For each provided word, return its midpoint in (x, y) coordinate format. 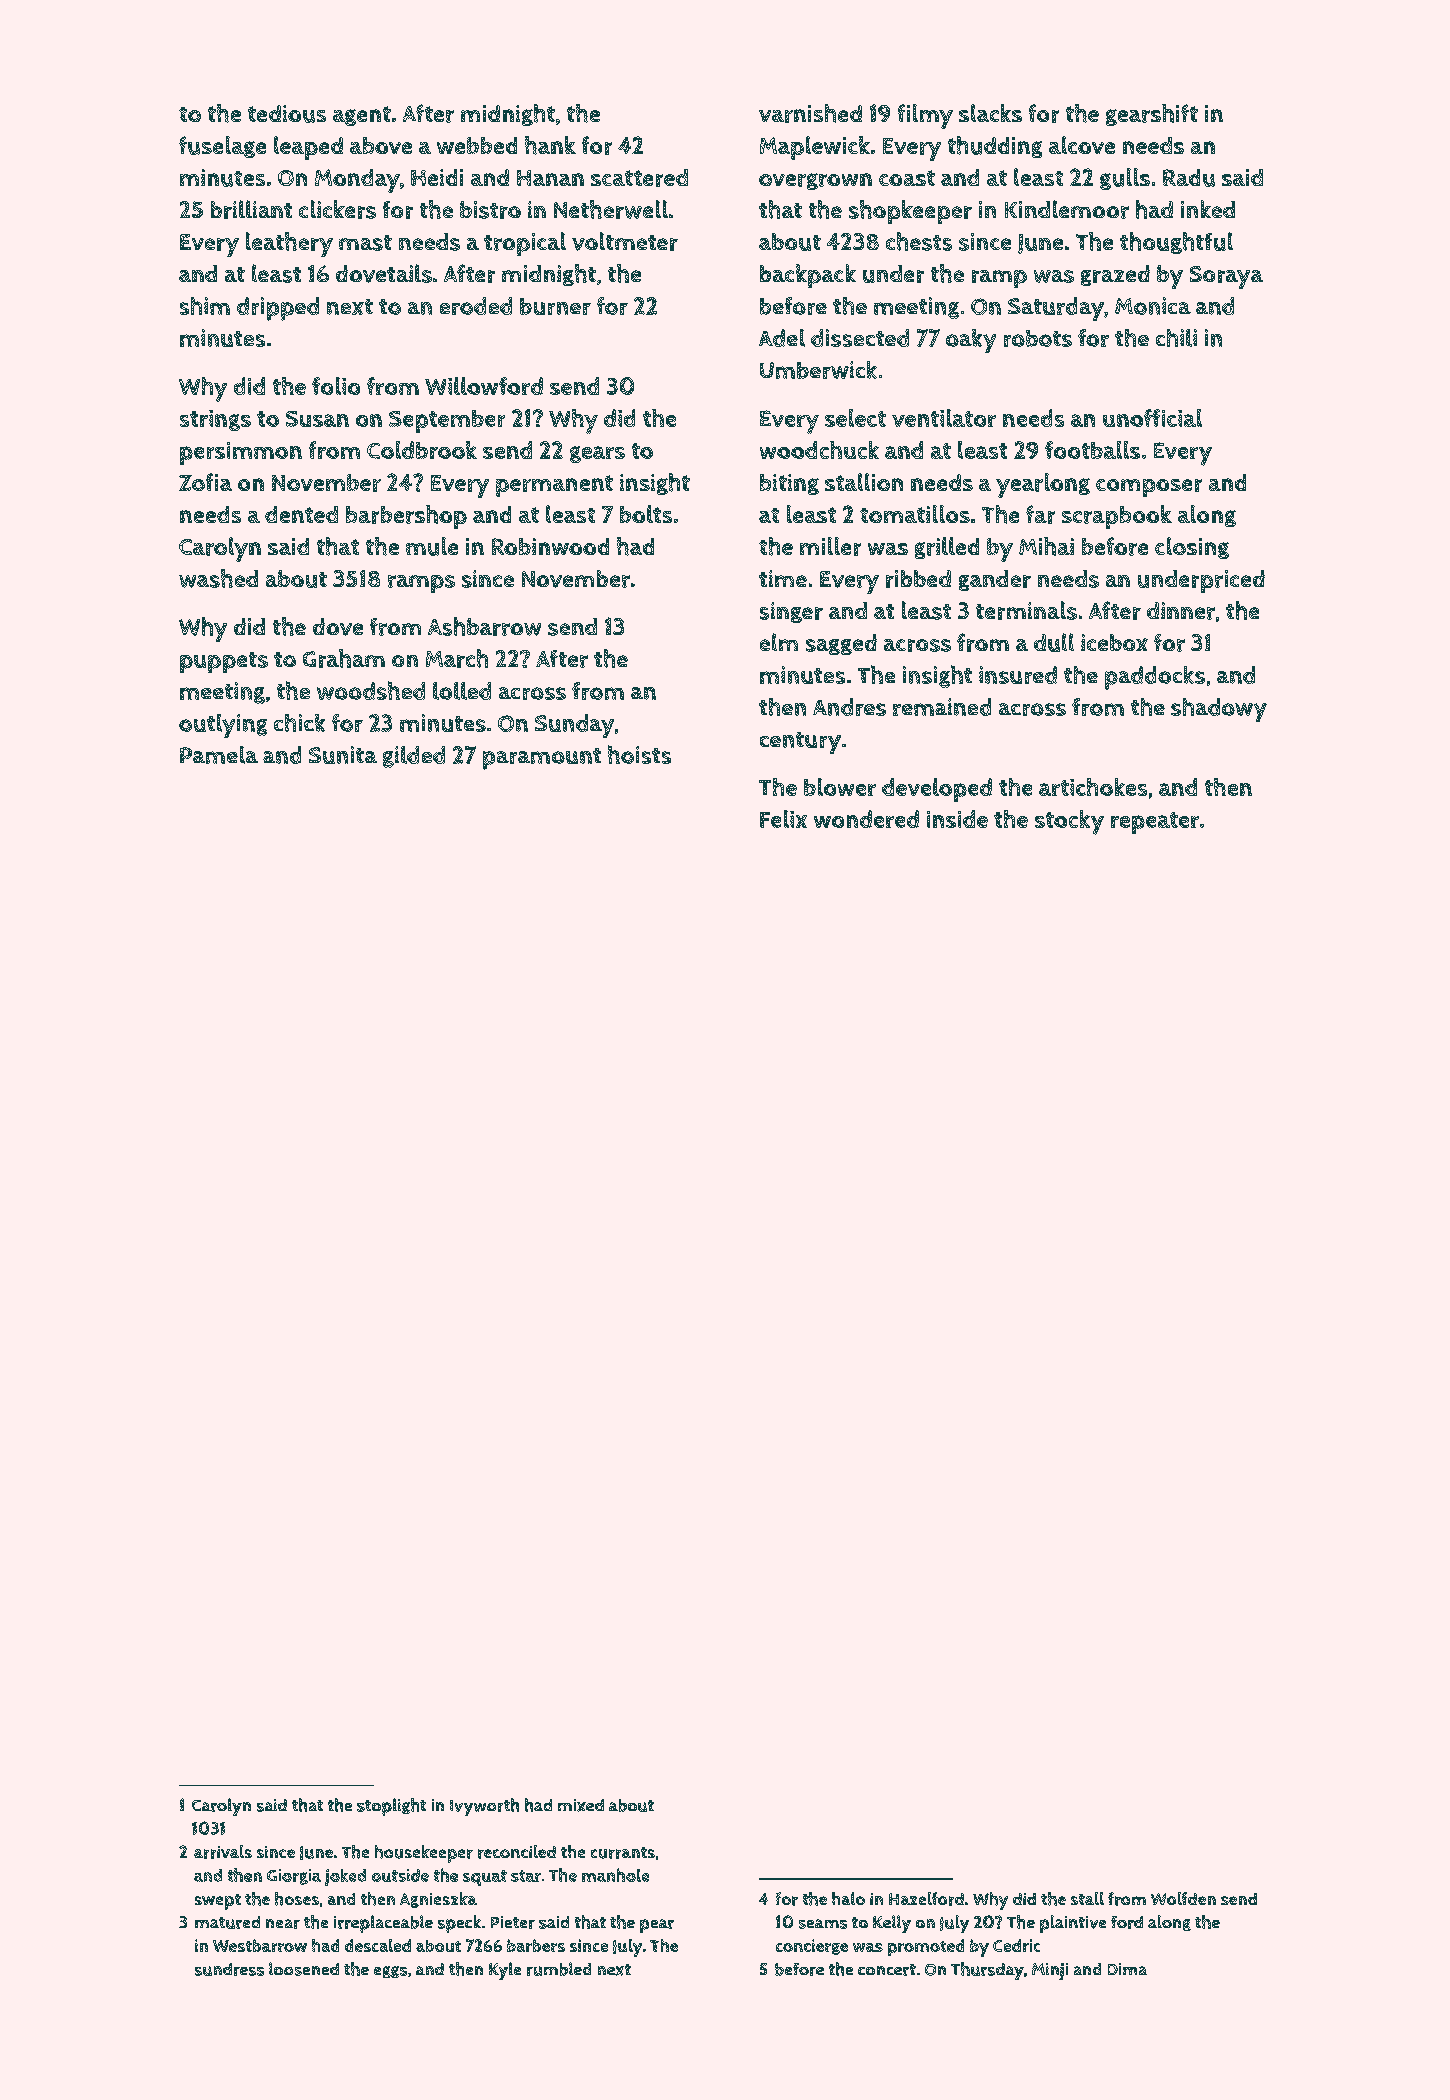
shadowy (1219, 710)
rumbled (559, 1969)
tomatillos (915, 514)
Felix (783, 819)
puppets (224, 662)
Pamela (219, 755)
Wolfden (1183, 1898)
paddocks (1155, 678)
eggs (390, 1972)
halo (848, 1898)
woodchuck (819, 450)
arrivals (223, 1852)
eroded (476, 306)
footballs (1092, 450)
